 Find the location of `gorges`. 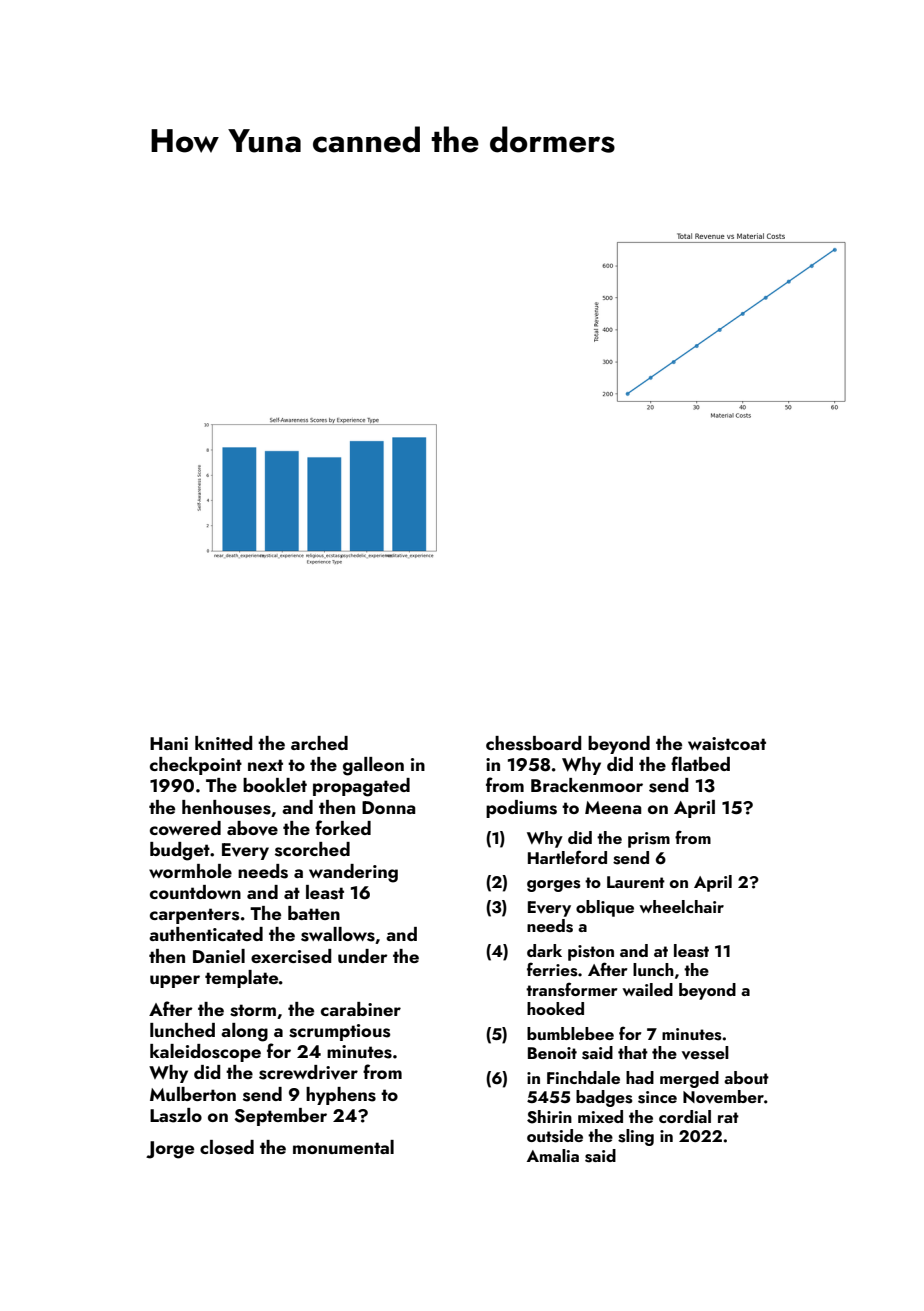

gorges is located at coordinates (554, 886).
